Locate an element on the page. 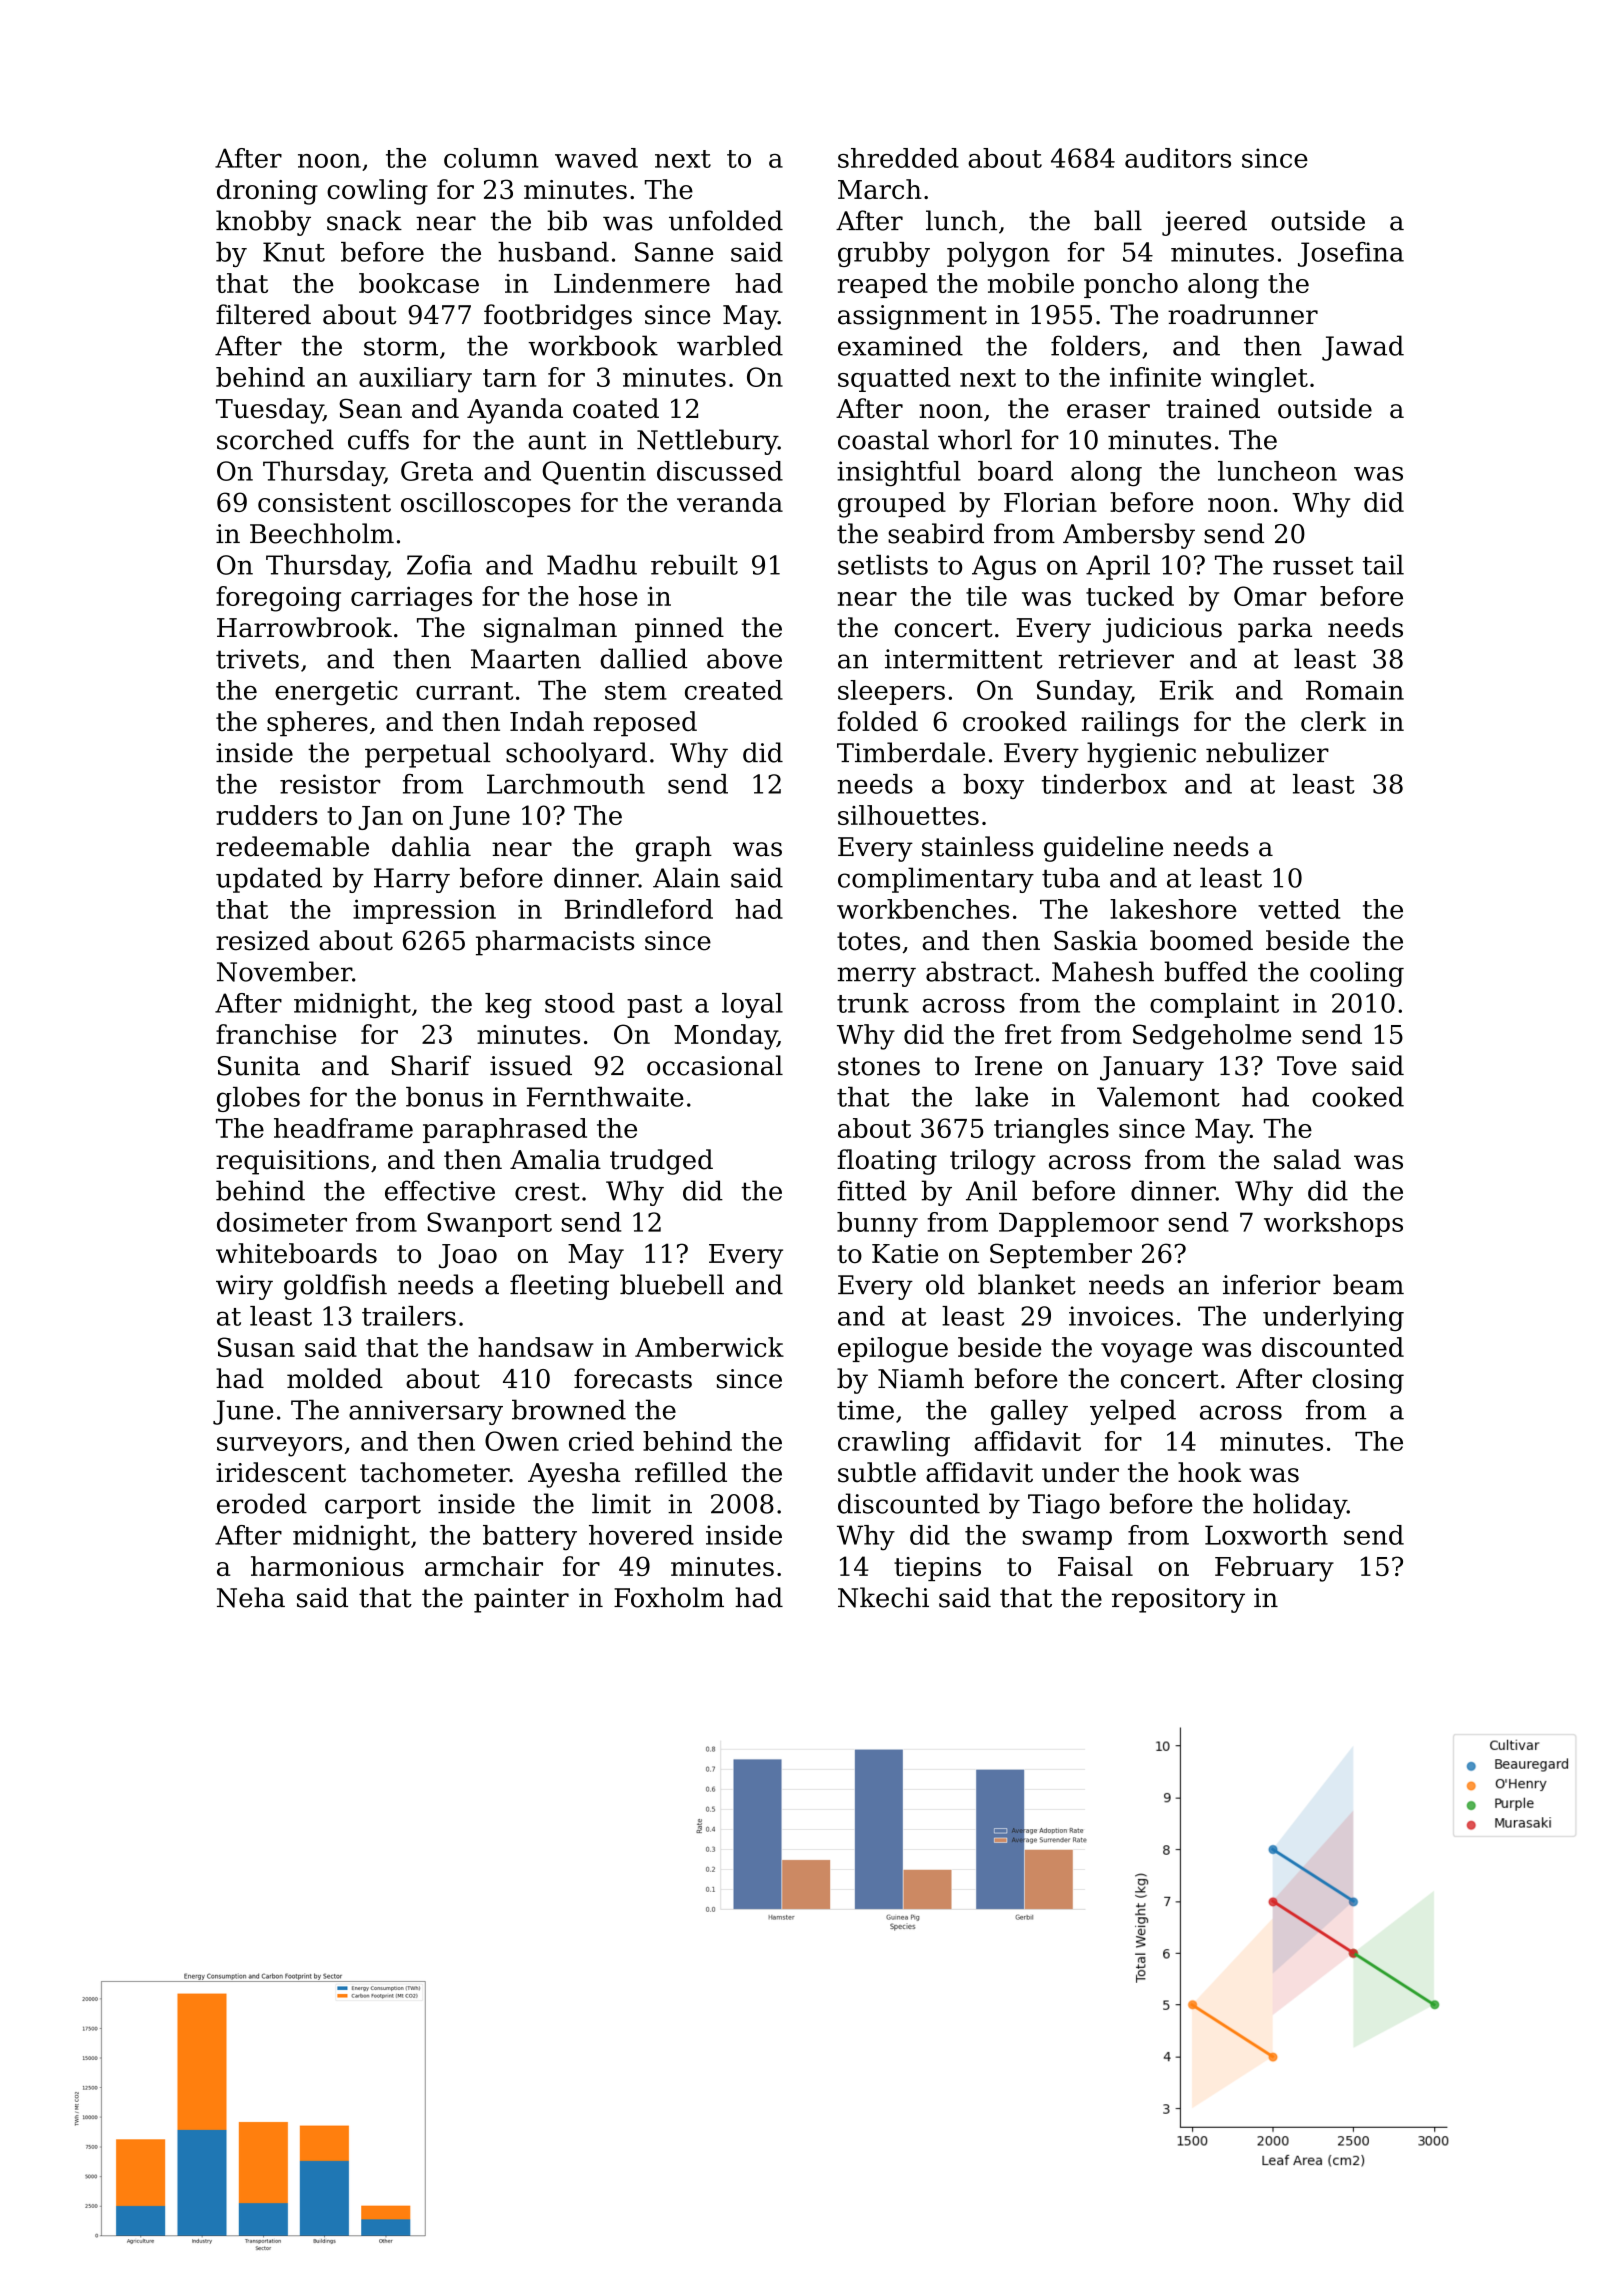 Image resolution: width=1620 pixels, height=2292 pixels. dosimeter is located at coordinates (282, 1222).
